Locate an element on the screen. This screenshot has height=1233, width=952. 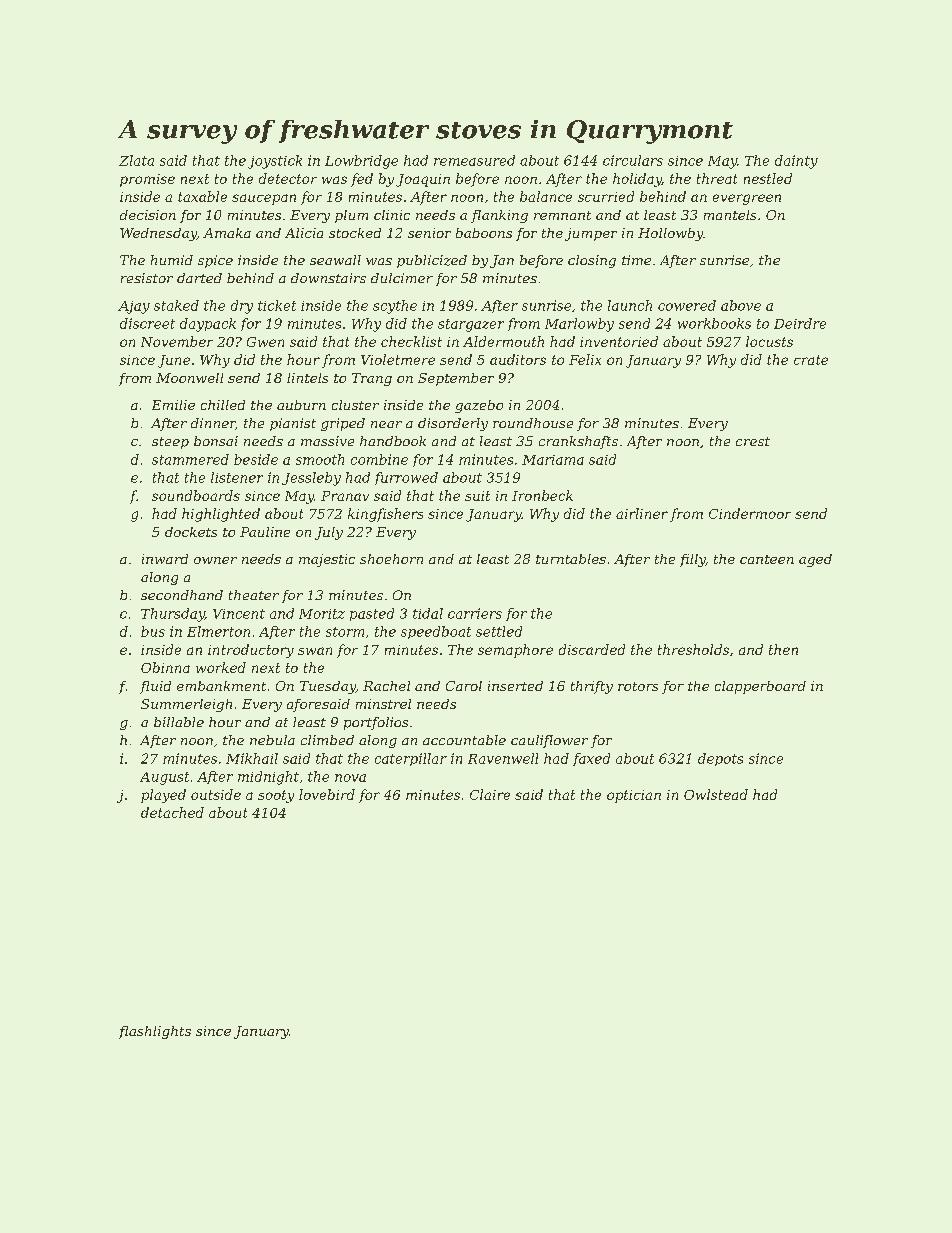
Claire is located at coordinates (490, 794).
